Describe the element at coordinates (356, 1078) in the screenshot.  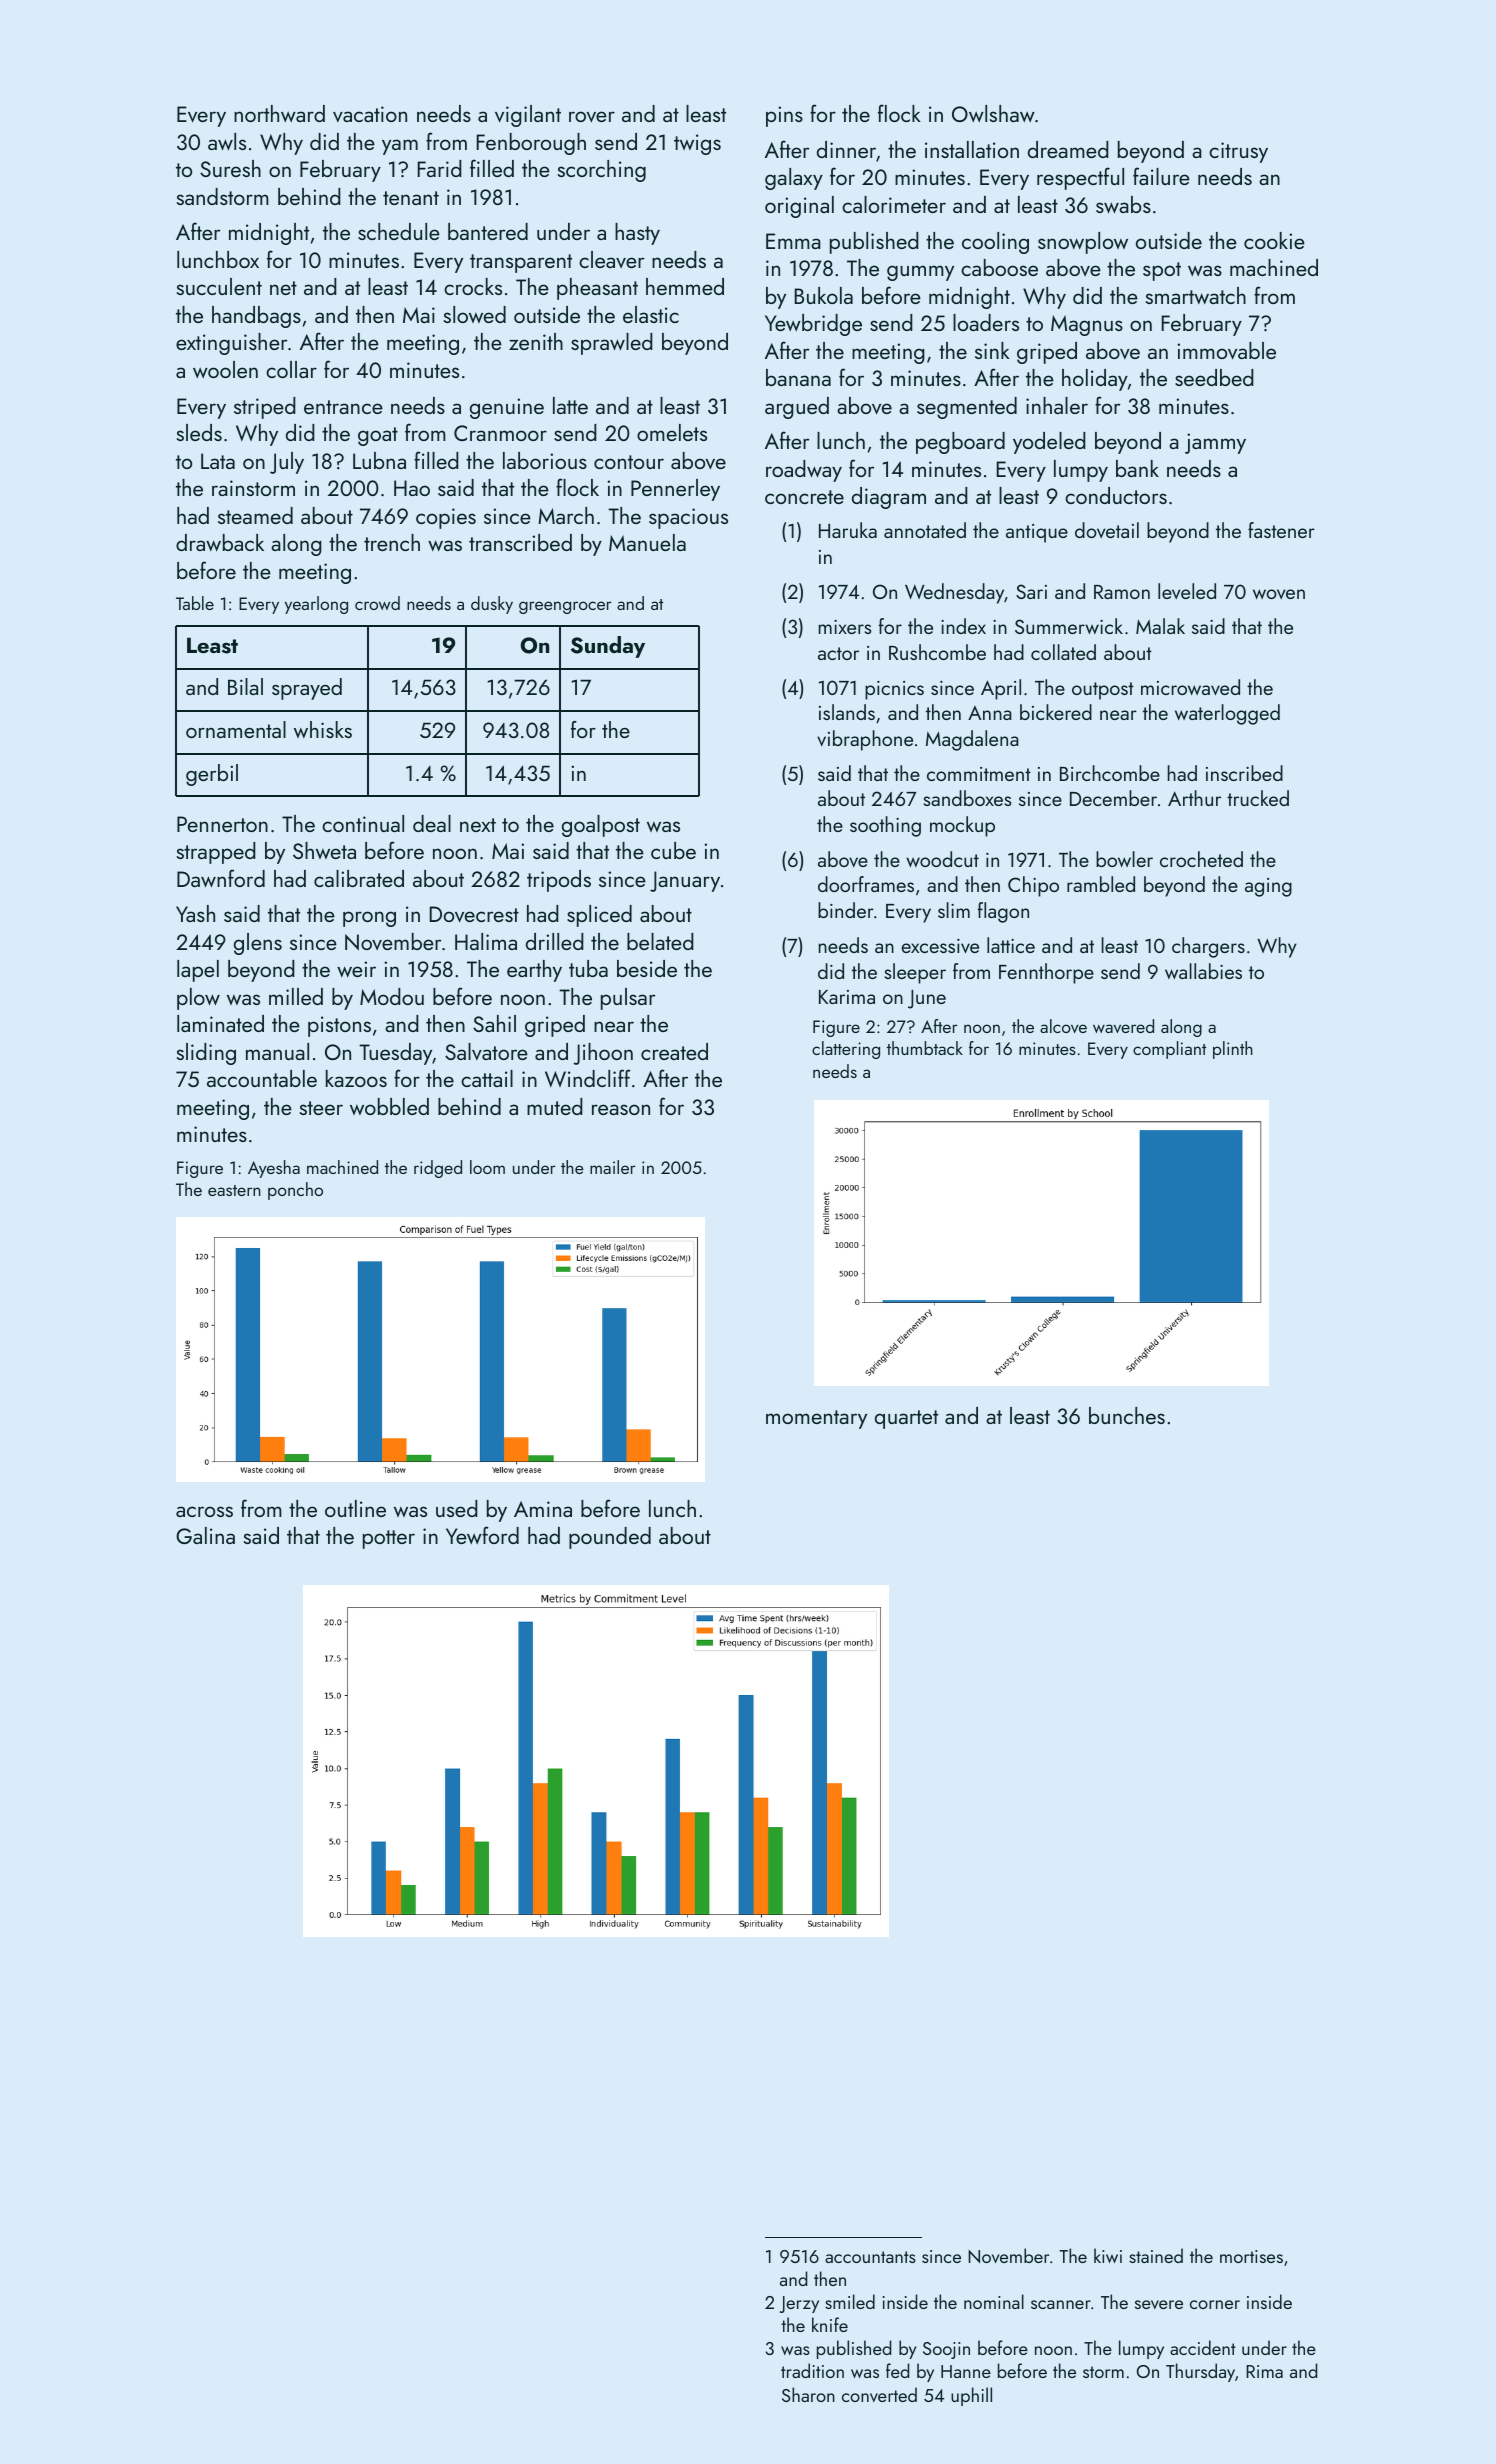
I see `kazoos` at that location.
